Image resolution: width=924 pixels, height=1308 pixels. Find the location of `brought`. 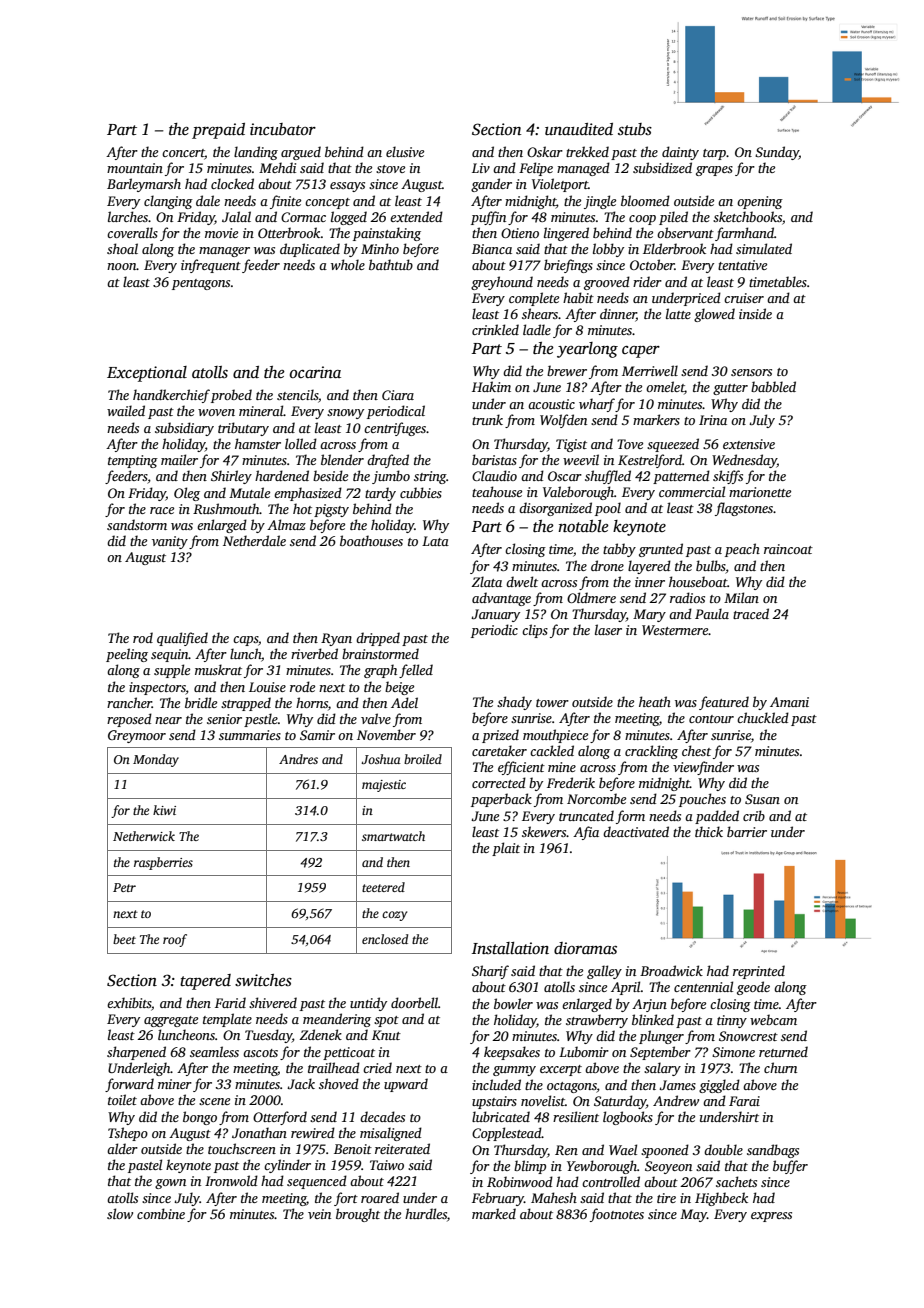

brought is located at coordinates (358, 1215).
